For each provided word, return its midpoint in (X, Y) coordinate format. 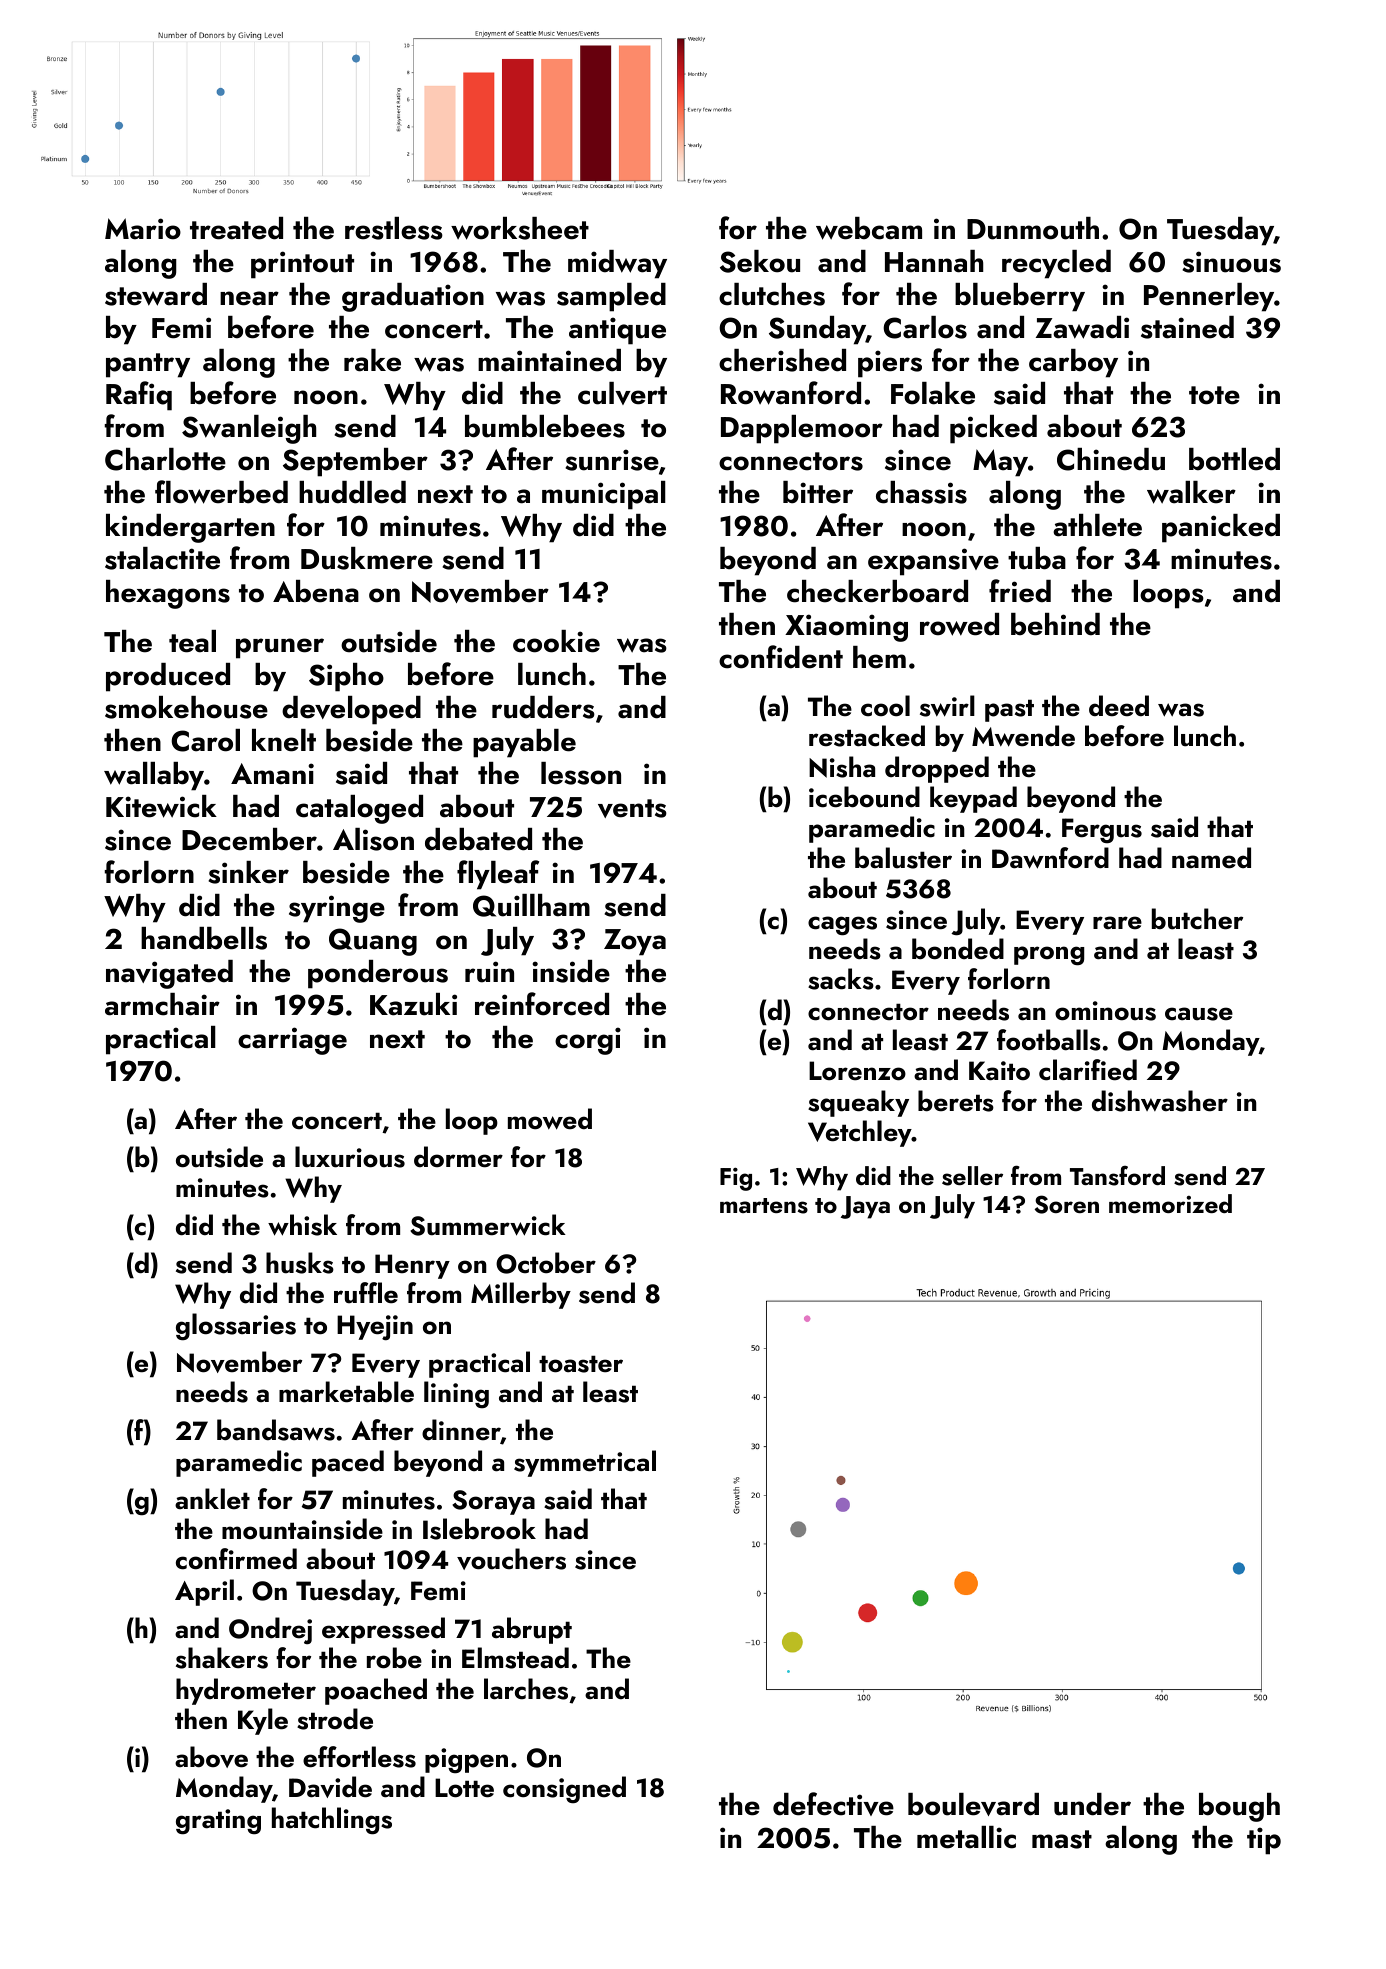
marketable (346, 1392)
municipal (604, 495)
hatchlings (332, 1821)
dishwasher (1160, 1101)
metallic (966, 1837)
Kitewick (161, 806)
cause (1199, 1014)
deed (1119, 705)
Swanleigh (249, 429)
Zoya (635, 942)
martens (764, 1206)
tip (1264, 1841)
